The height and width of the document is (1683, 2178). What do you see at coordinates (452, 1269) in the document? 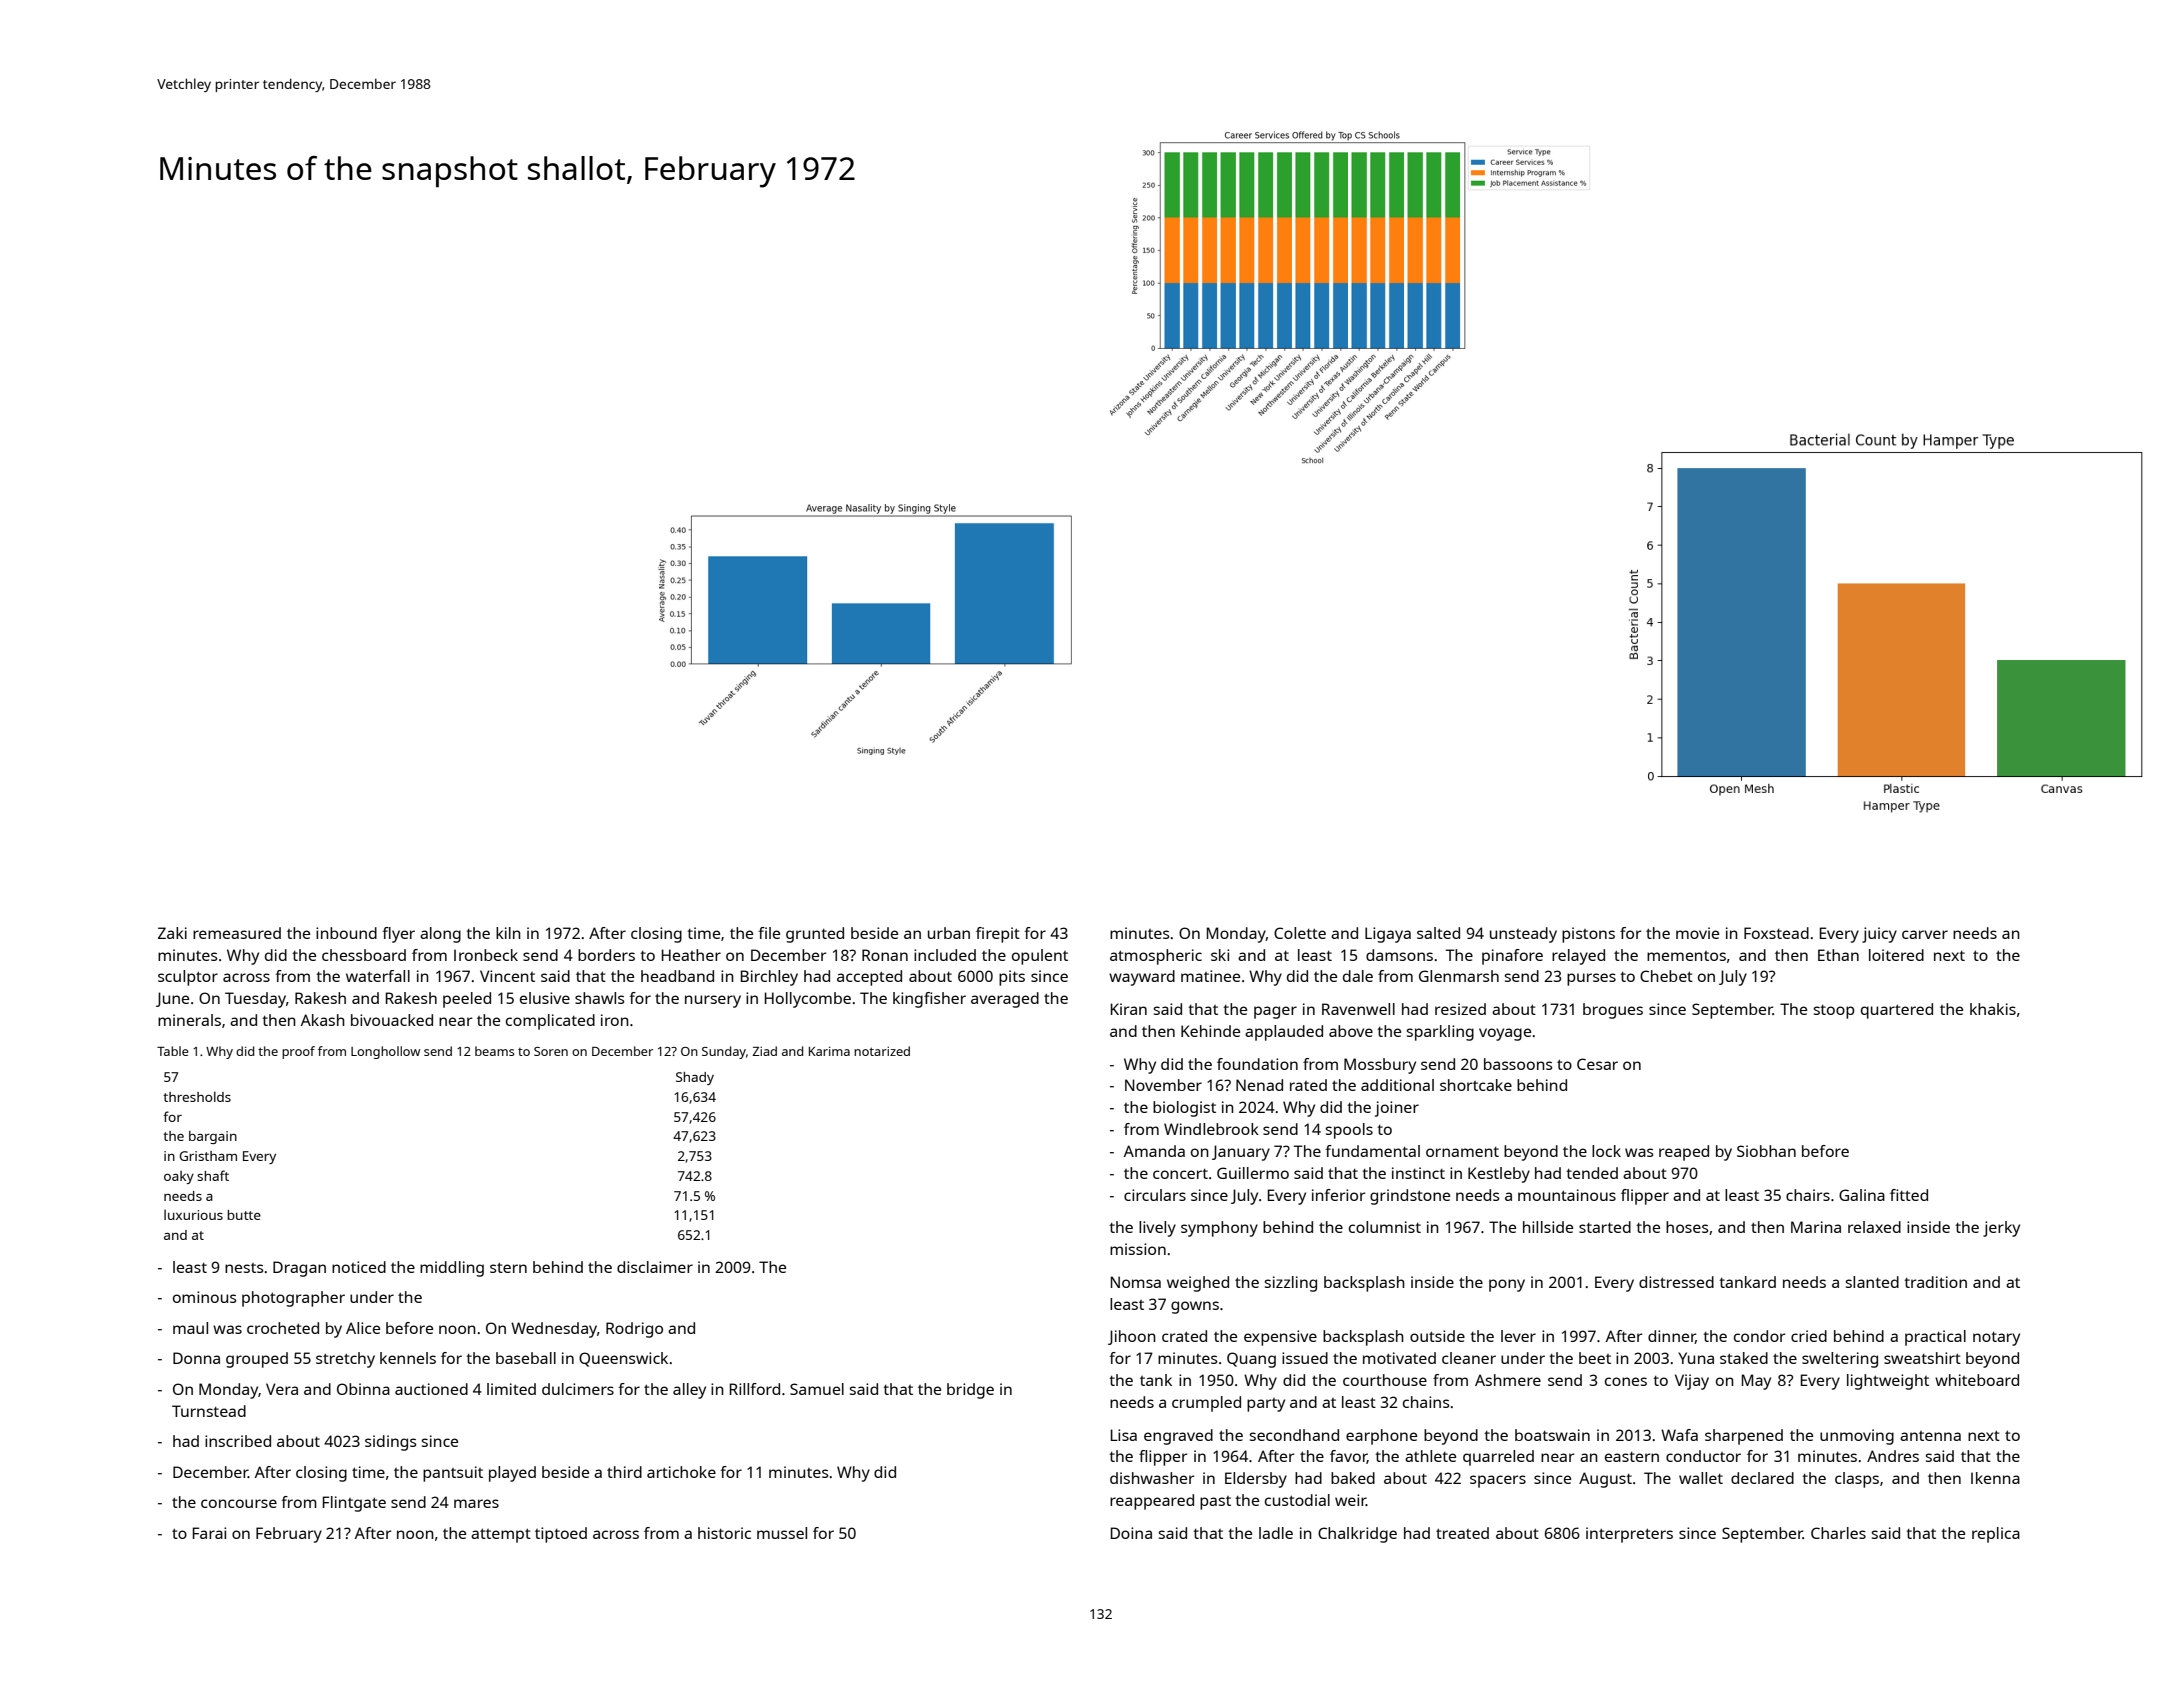
I see `middling` at bounding box center [452, 1269].
